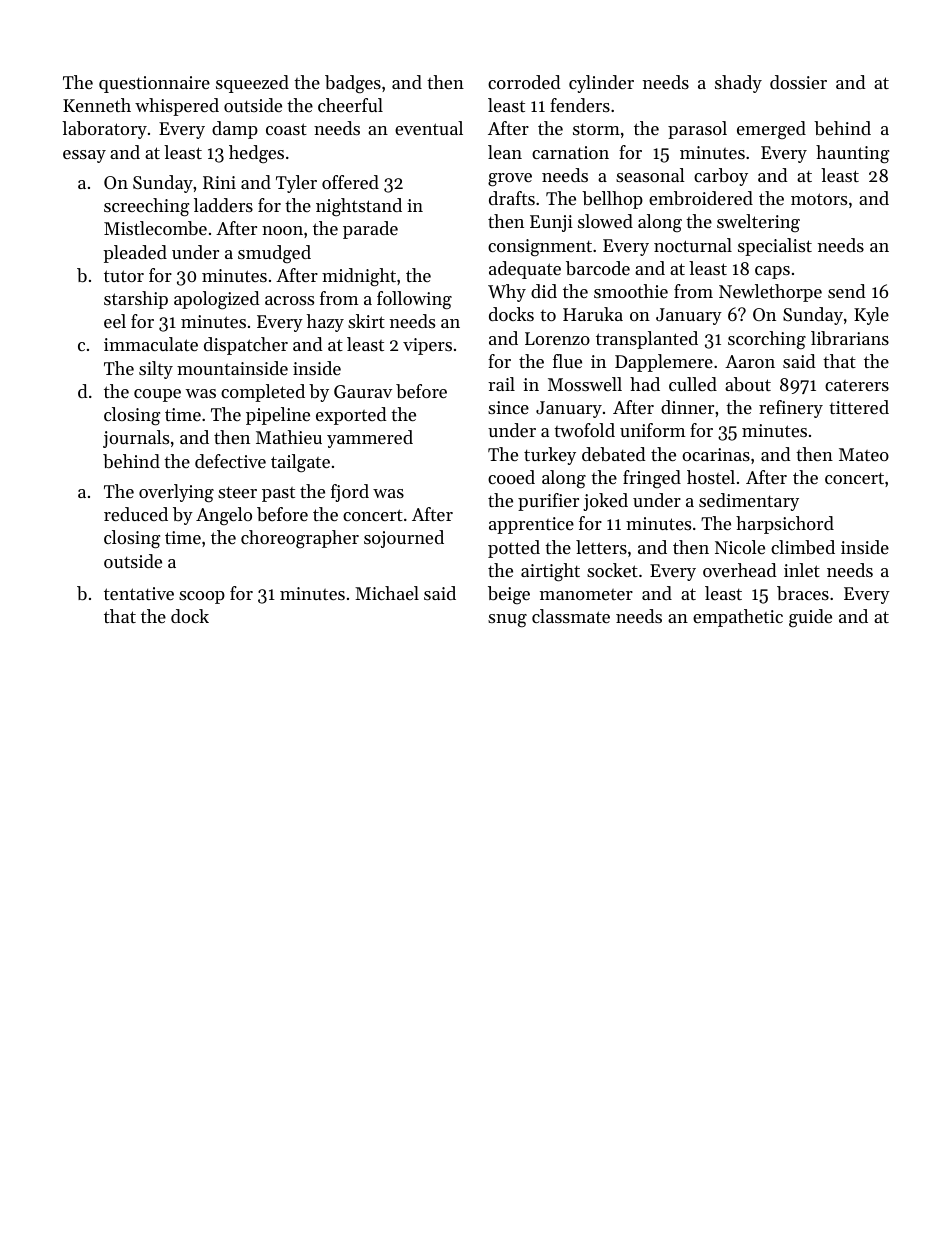 Image resolution: width=952 pixels, height=1233 pixels. What do you see at coordinates (115, 321) in the screenshot?
I see `eel` at bounding box center [115, 321].
